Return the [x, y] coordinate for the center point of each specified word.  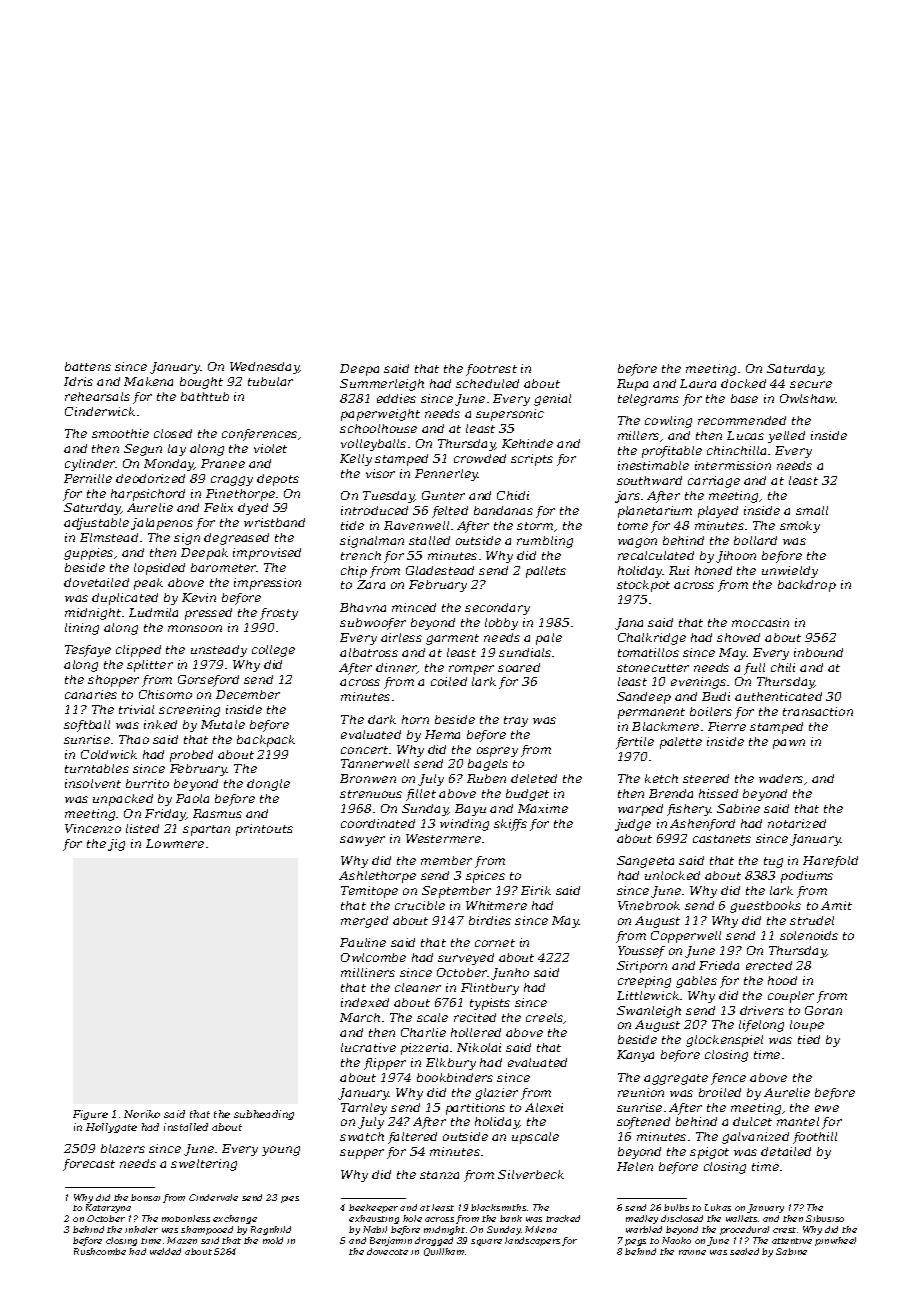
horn [415, 719]
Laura [698, 383]
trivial [136, 709]
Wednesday [265, 368]
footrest [491, 370]
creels [545, 1018]
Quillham [444, 1252]
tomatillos [648, 652]
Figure [90, 1115]
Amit [836, 905]
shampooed [207, 1230]
